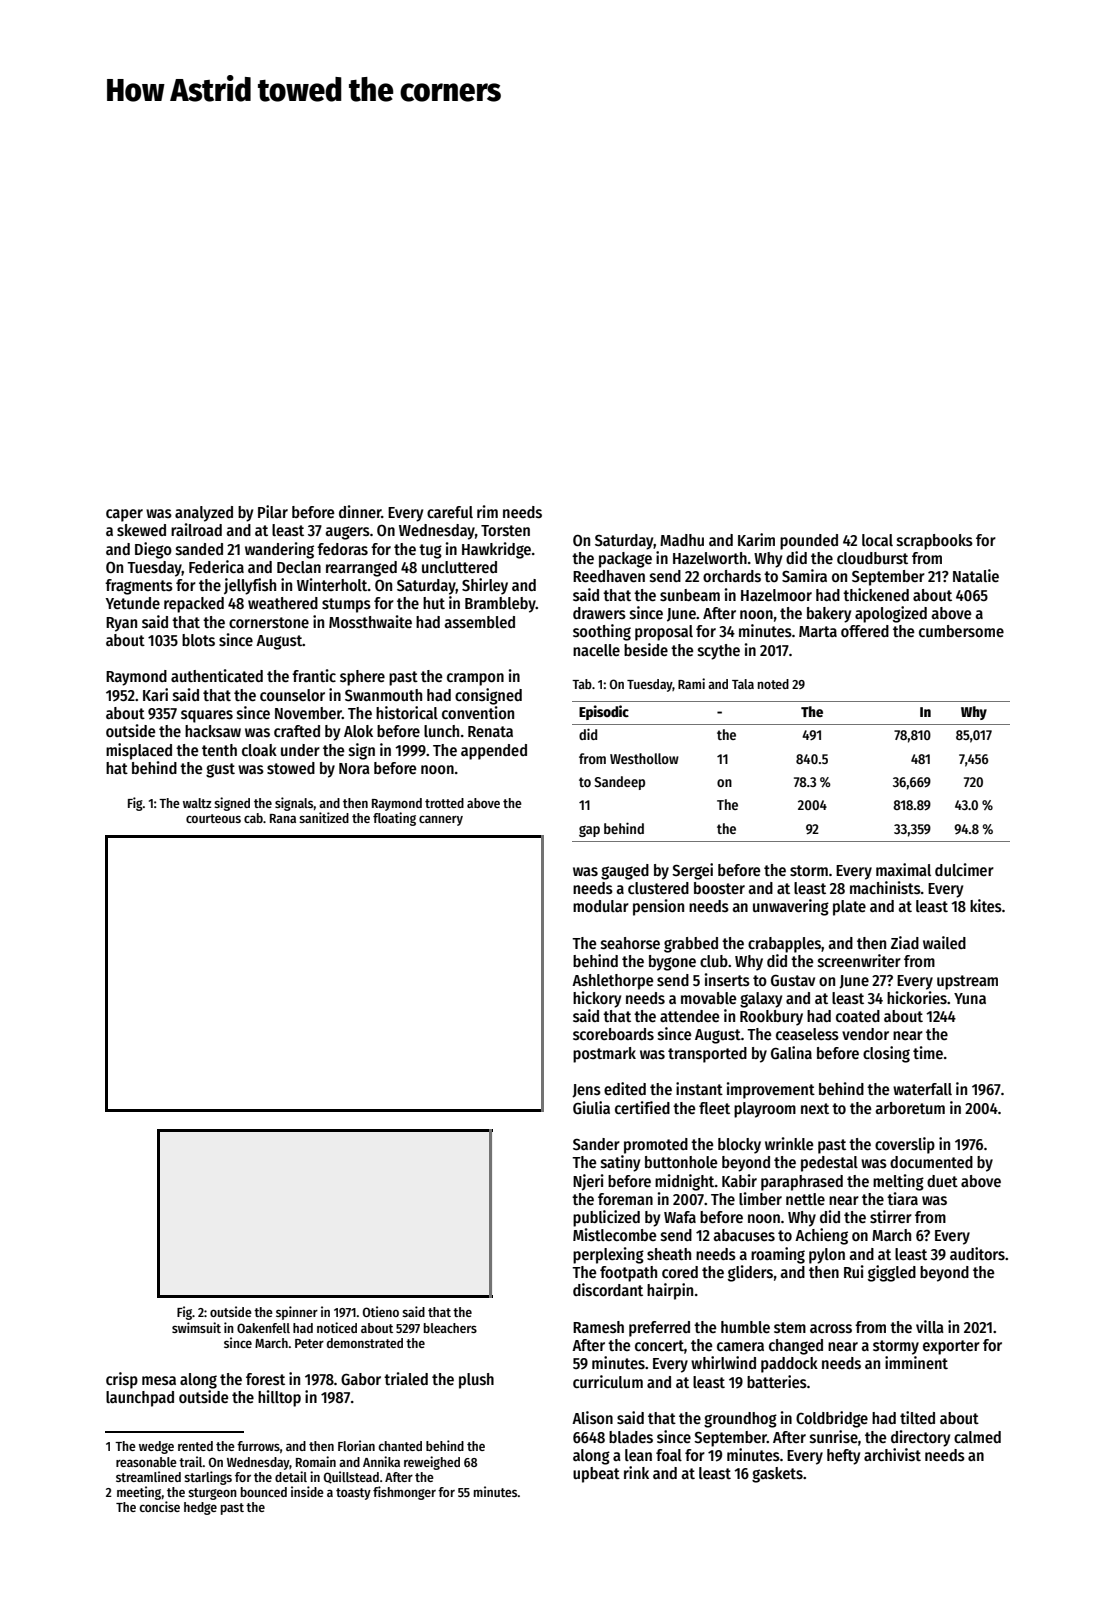 This page has width=1116, height=1616. Describe the element at coordinates (903, 869) in the page. I see `maximal` at that location.
